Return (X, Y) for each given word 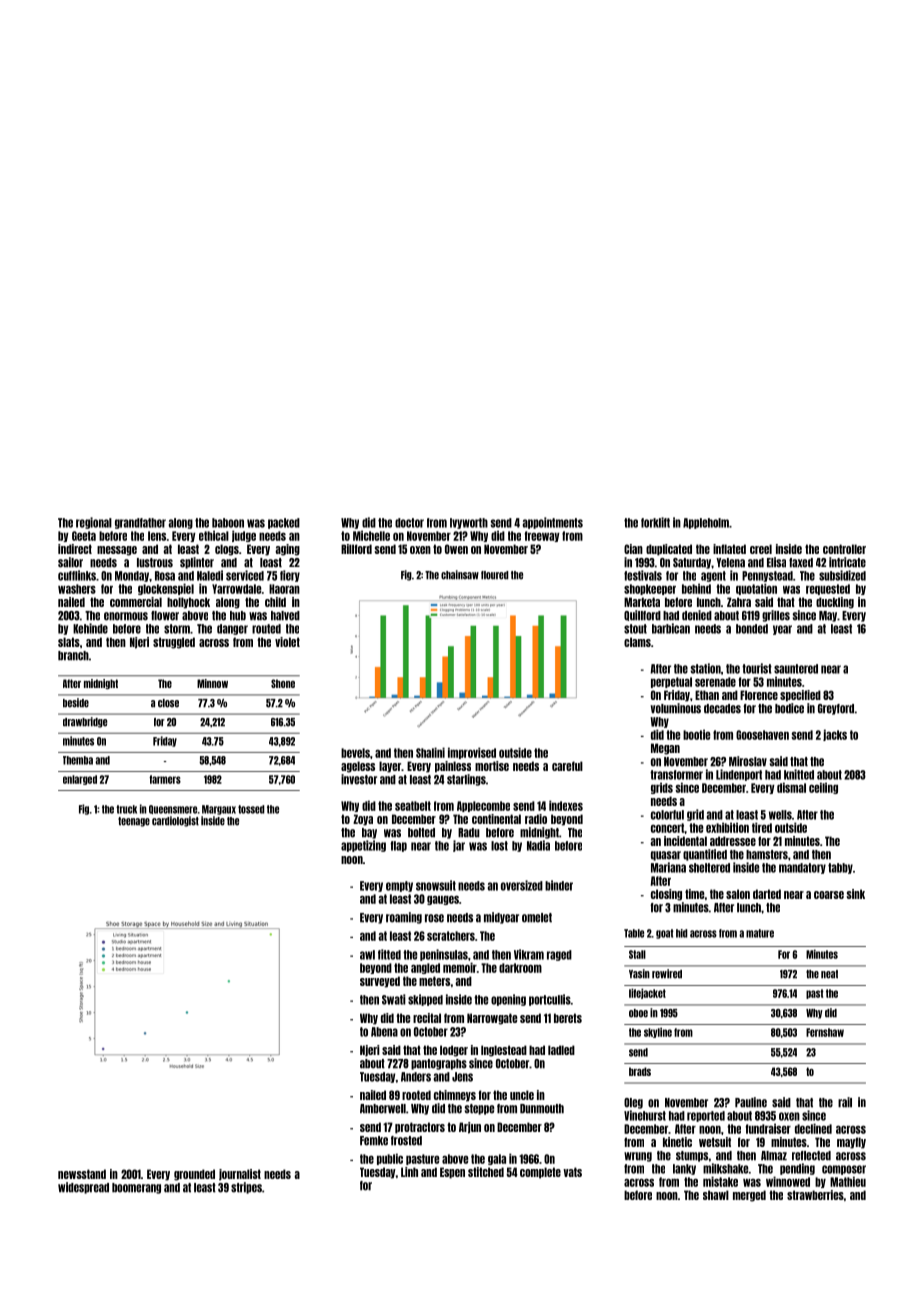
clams (637, 642)
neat (829, 974)
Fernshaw (825, 1032)
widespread (83, 1188)
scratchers (451, 936)
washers (77, 589)
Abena (384, 1032)
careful (567, 766)
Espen (452, 1173)
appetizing (363, 846)
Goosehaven (762, 735)
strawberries (815, 1195)
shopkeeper (650, 589)
